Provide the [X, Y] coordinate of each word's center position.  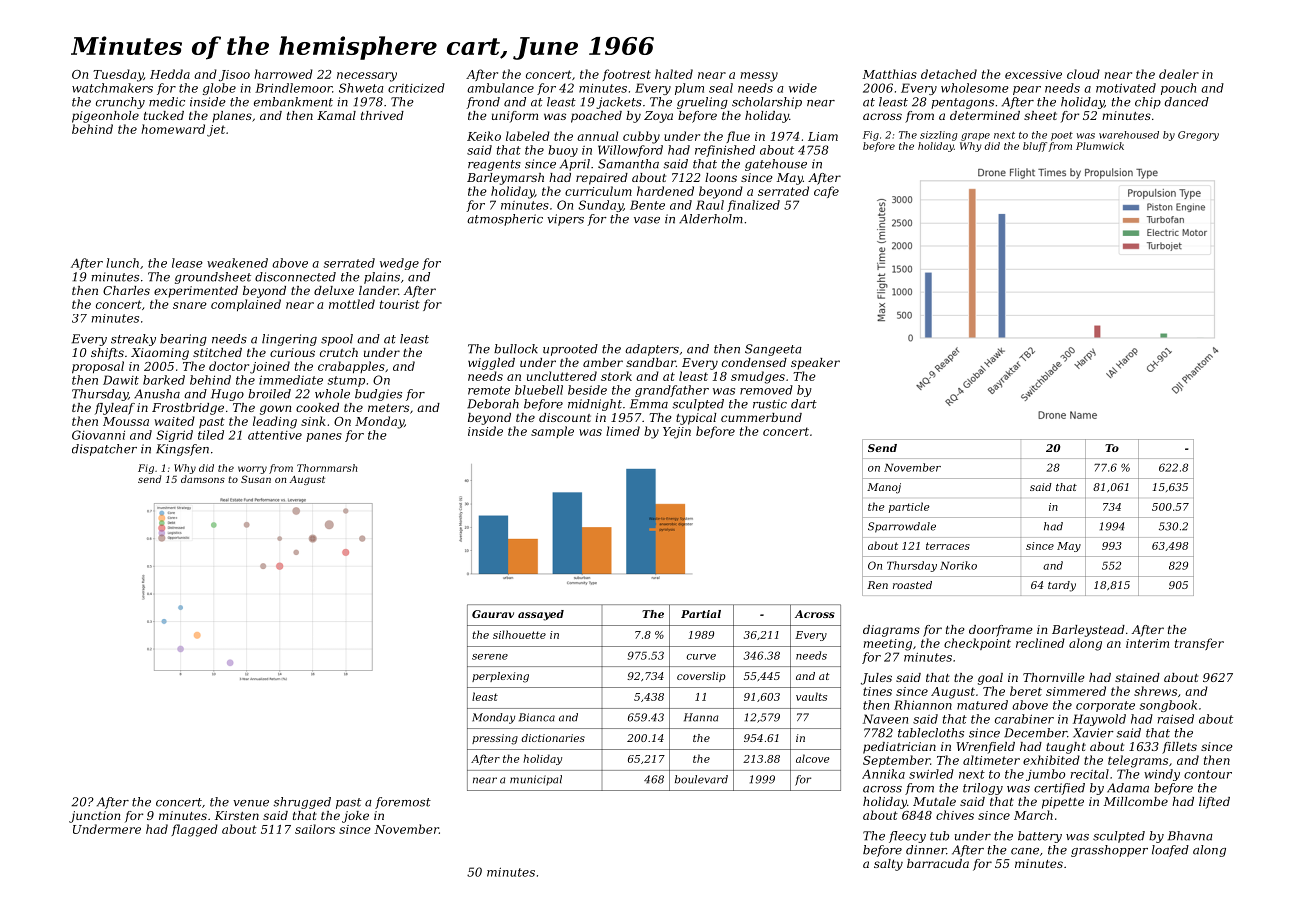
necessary [367, 77]
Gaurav [493, 614]
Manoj [884, 488]
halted [674, 74]
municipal [536, 780]
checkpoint [977, 644]
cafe [826, 192]
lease [187, 263]
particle [909, 507]
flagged [194, 830]
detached [949, 74]
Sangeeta [773, 350]
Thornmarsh [327, 468]
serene [490, 657]
